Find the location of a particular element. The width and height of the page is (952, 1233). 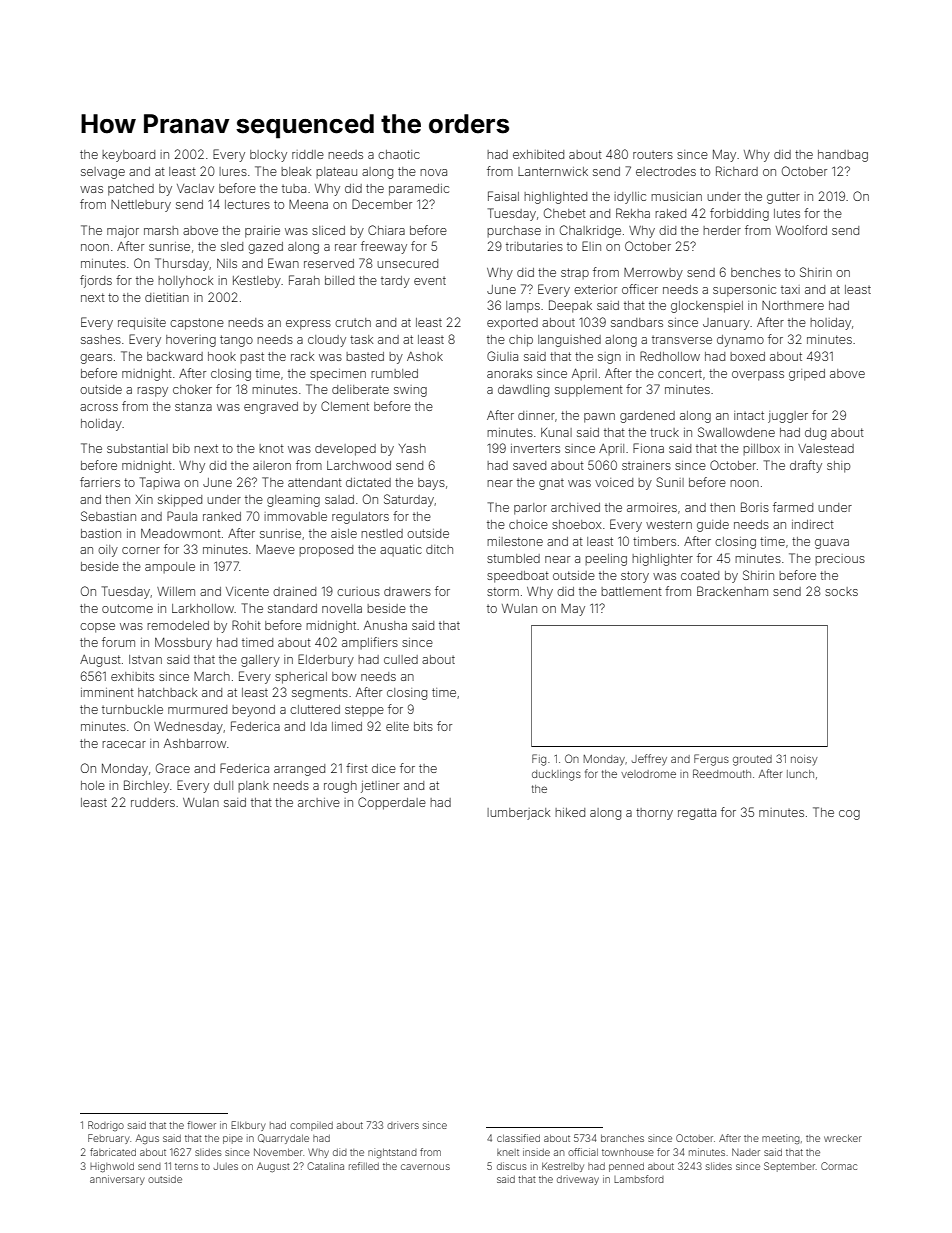

terns is located at coordinates (186, 1166).
